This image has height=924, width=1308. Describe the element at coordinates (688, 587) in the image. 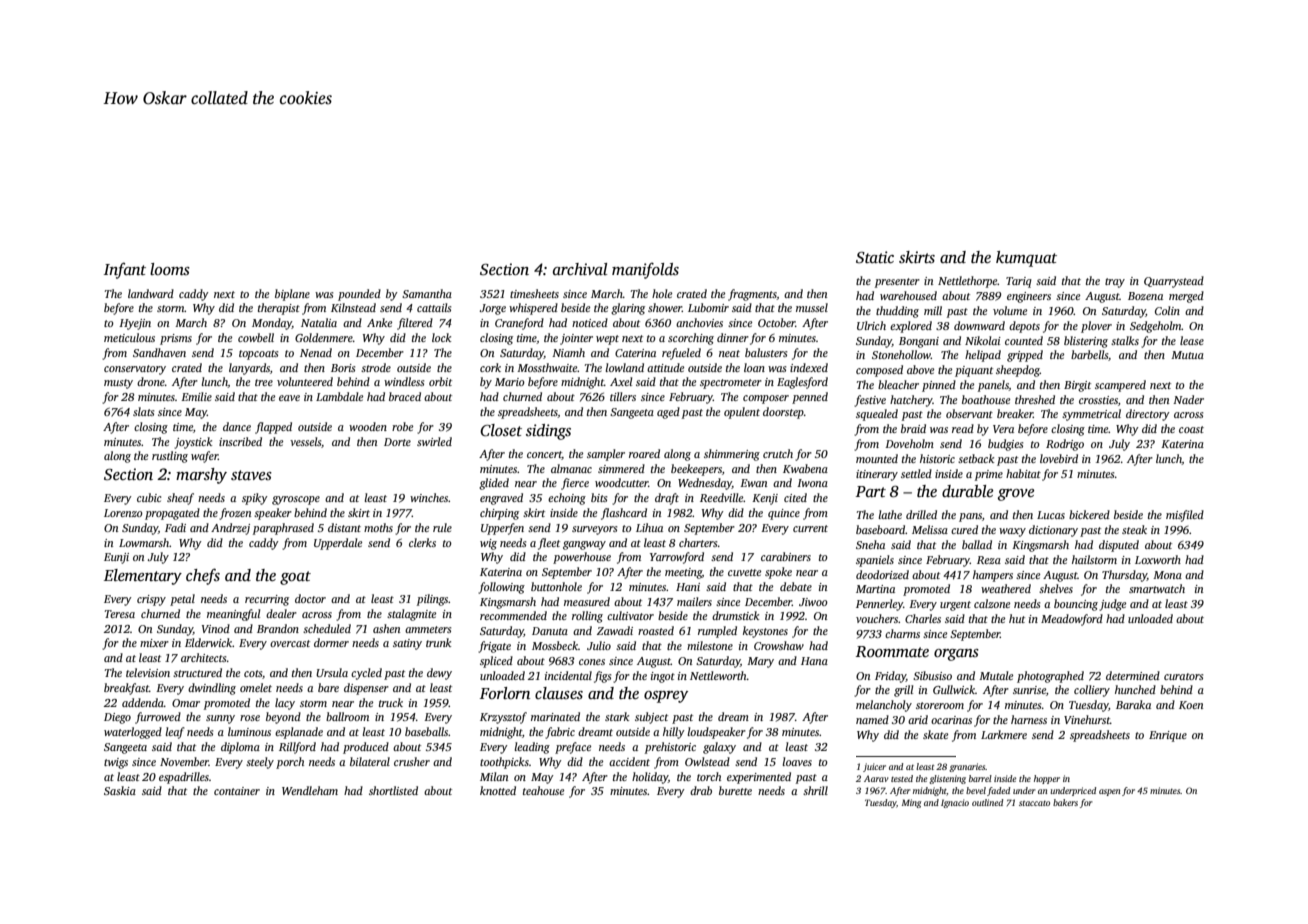

I see `Hani` at that location.
